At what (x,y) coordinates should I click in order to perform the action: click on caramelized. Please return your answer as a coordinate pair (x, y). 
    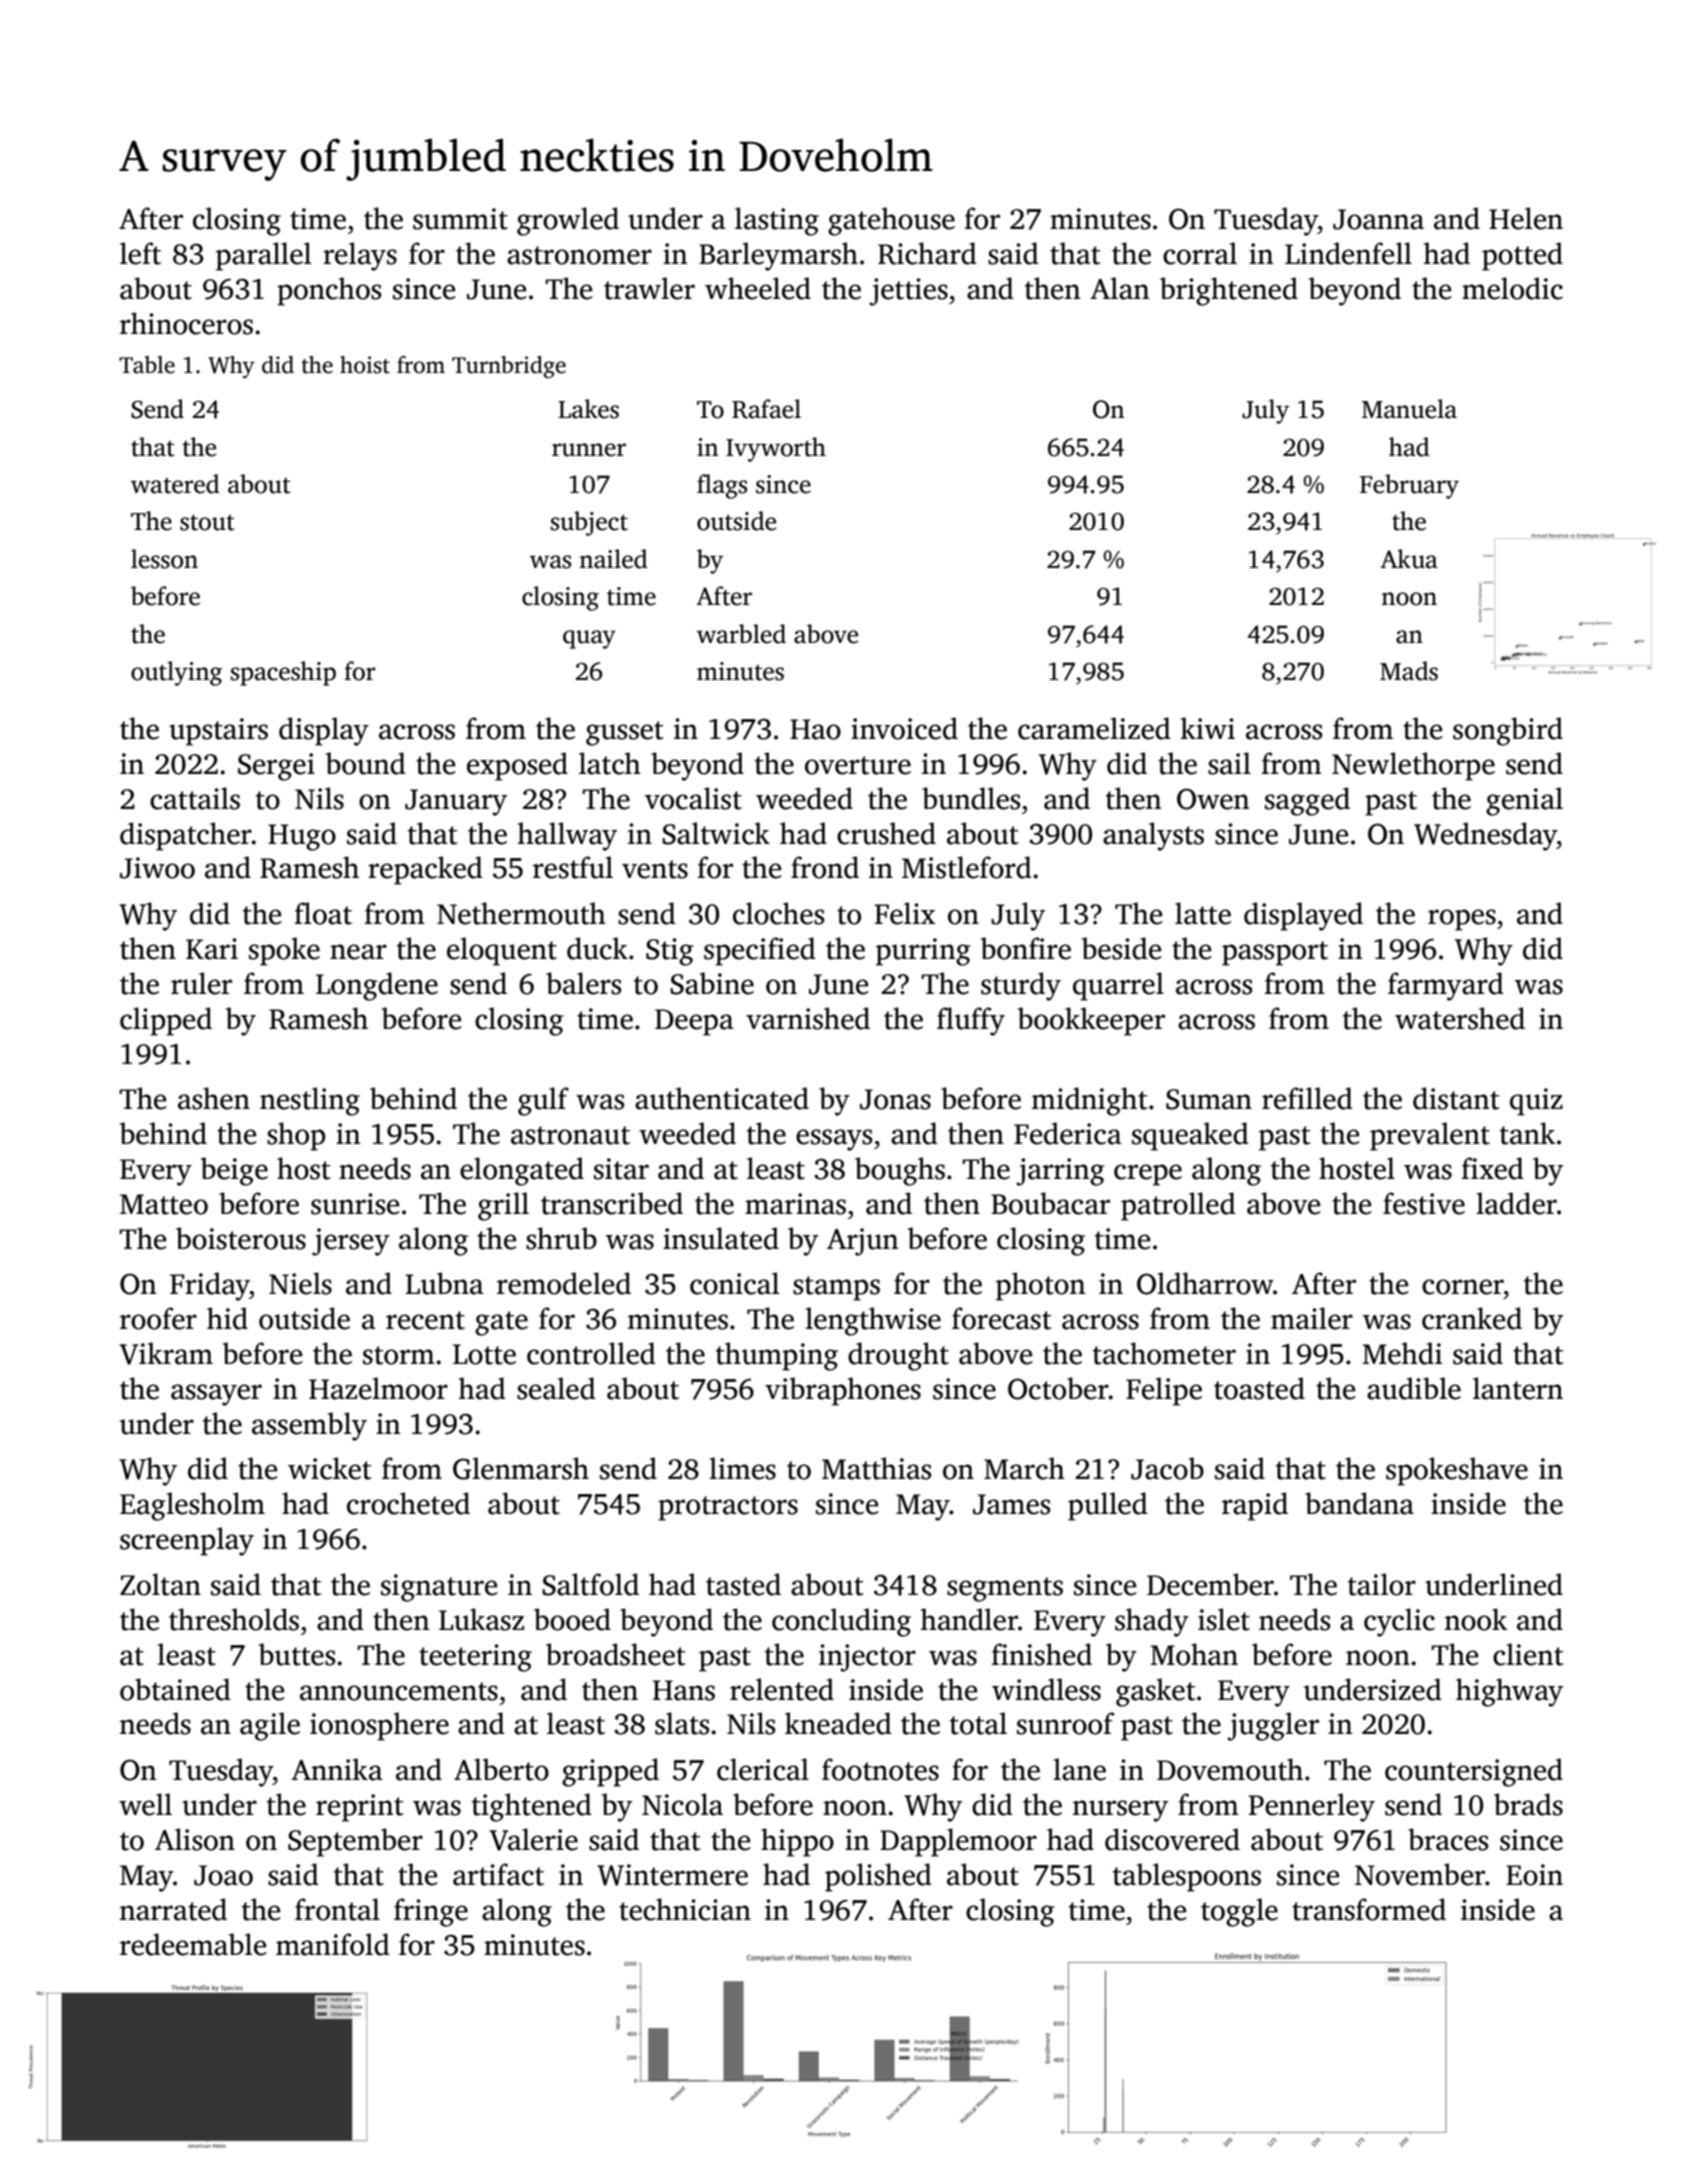
    Looking at the image, I should click on (1094, 728).
